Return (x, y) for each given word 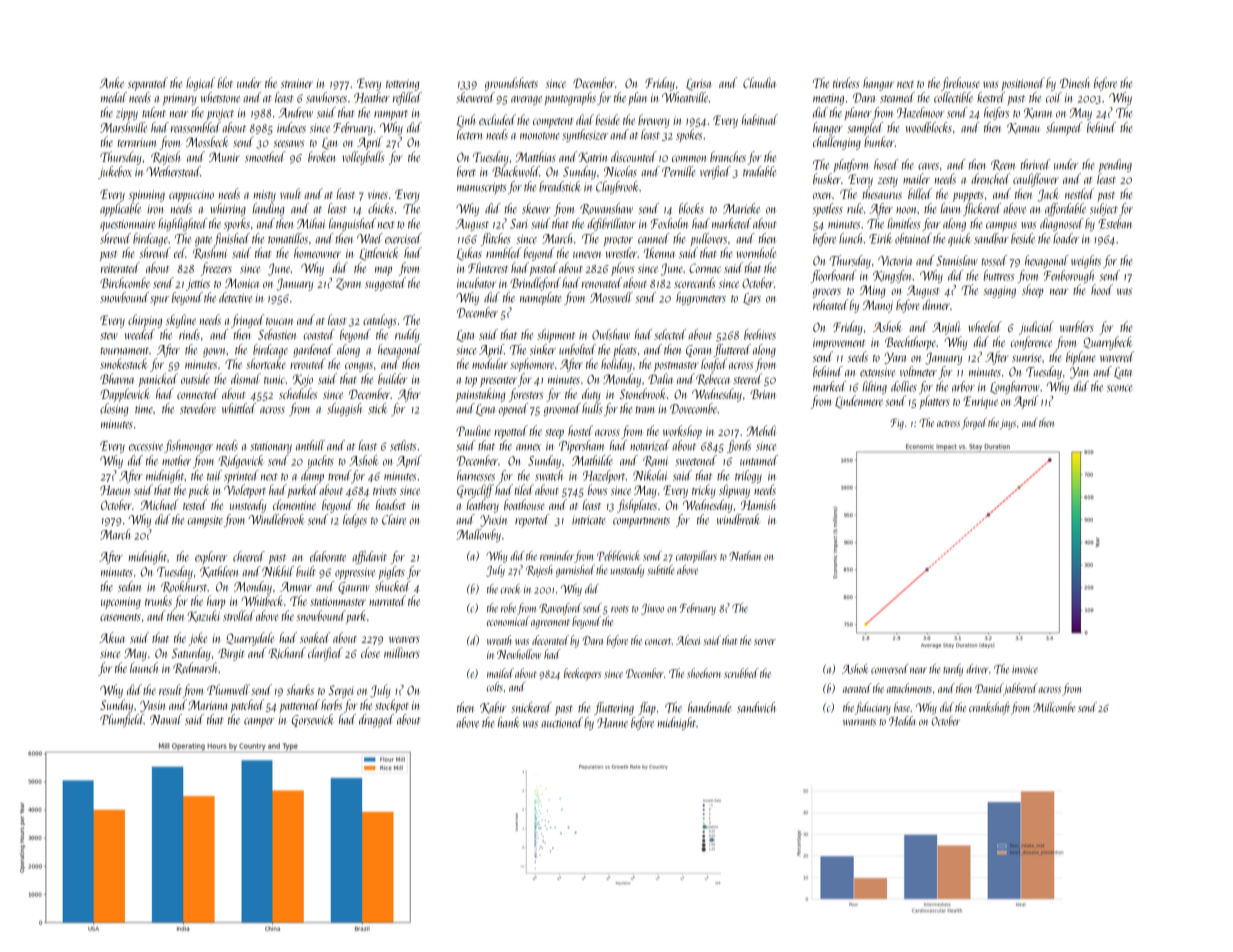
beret (466, 171)
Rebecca (713, 379)
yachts (321, 461)
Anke (111, 82)
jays (1008, 424)
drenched (990, 178)
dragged (376, 720)
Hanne (612, 723)
